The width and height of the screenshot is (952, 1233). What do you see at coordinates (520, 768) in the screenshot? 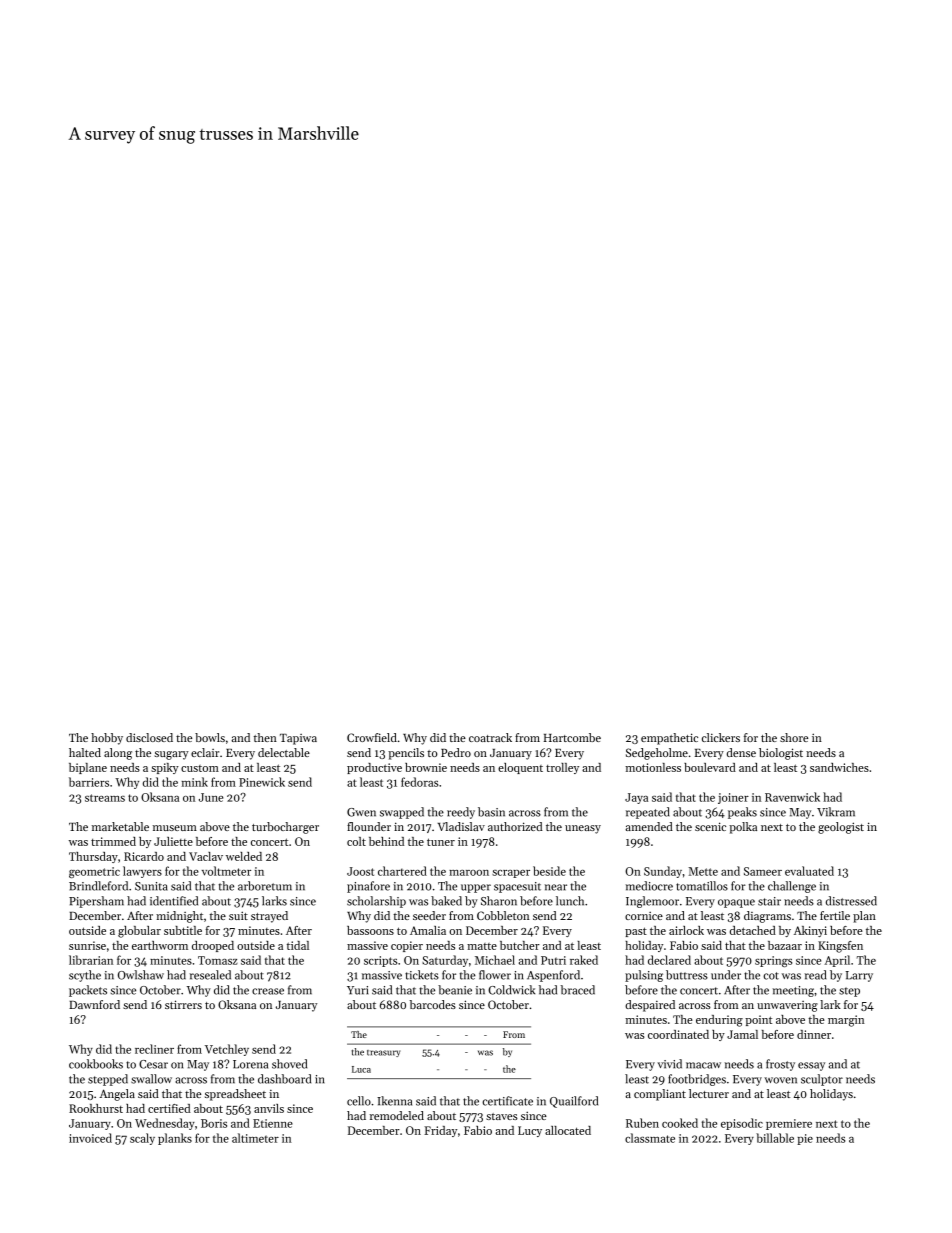
I see `eloquent` at bounding box center [520, 768].
